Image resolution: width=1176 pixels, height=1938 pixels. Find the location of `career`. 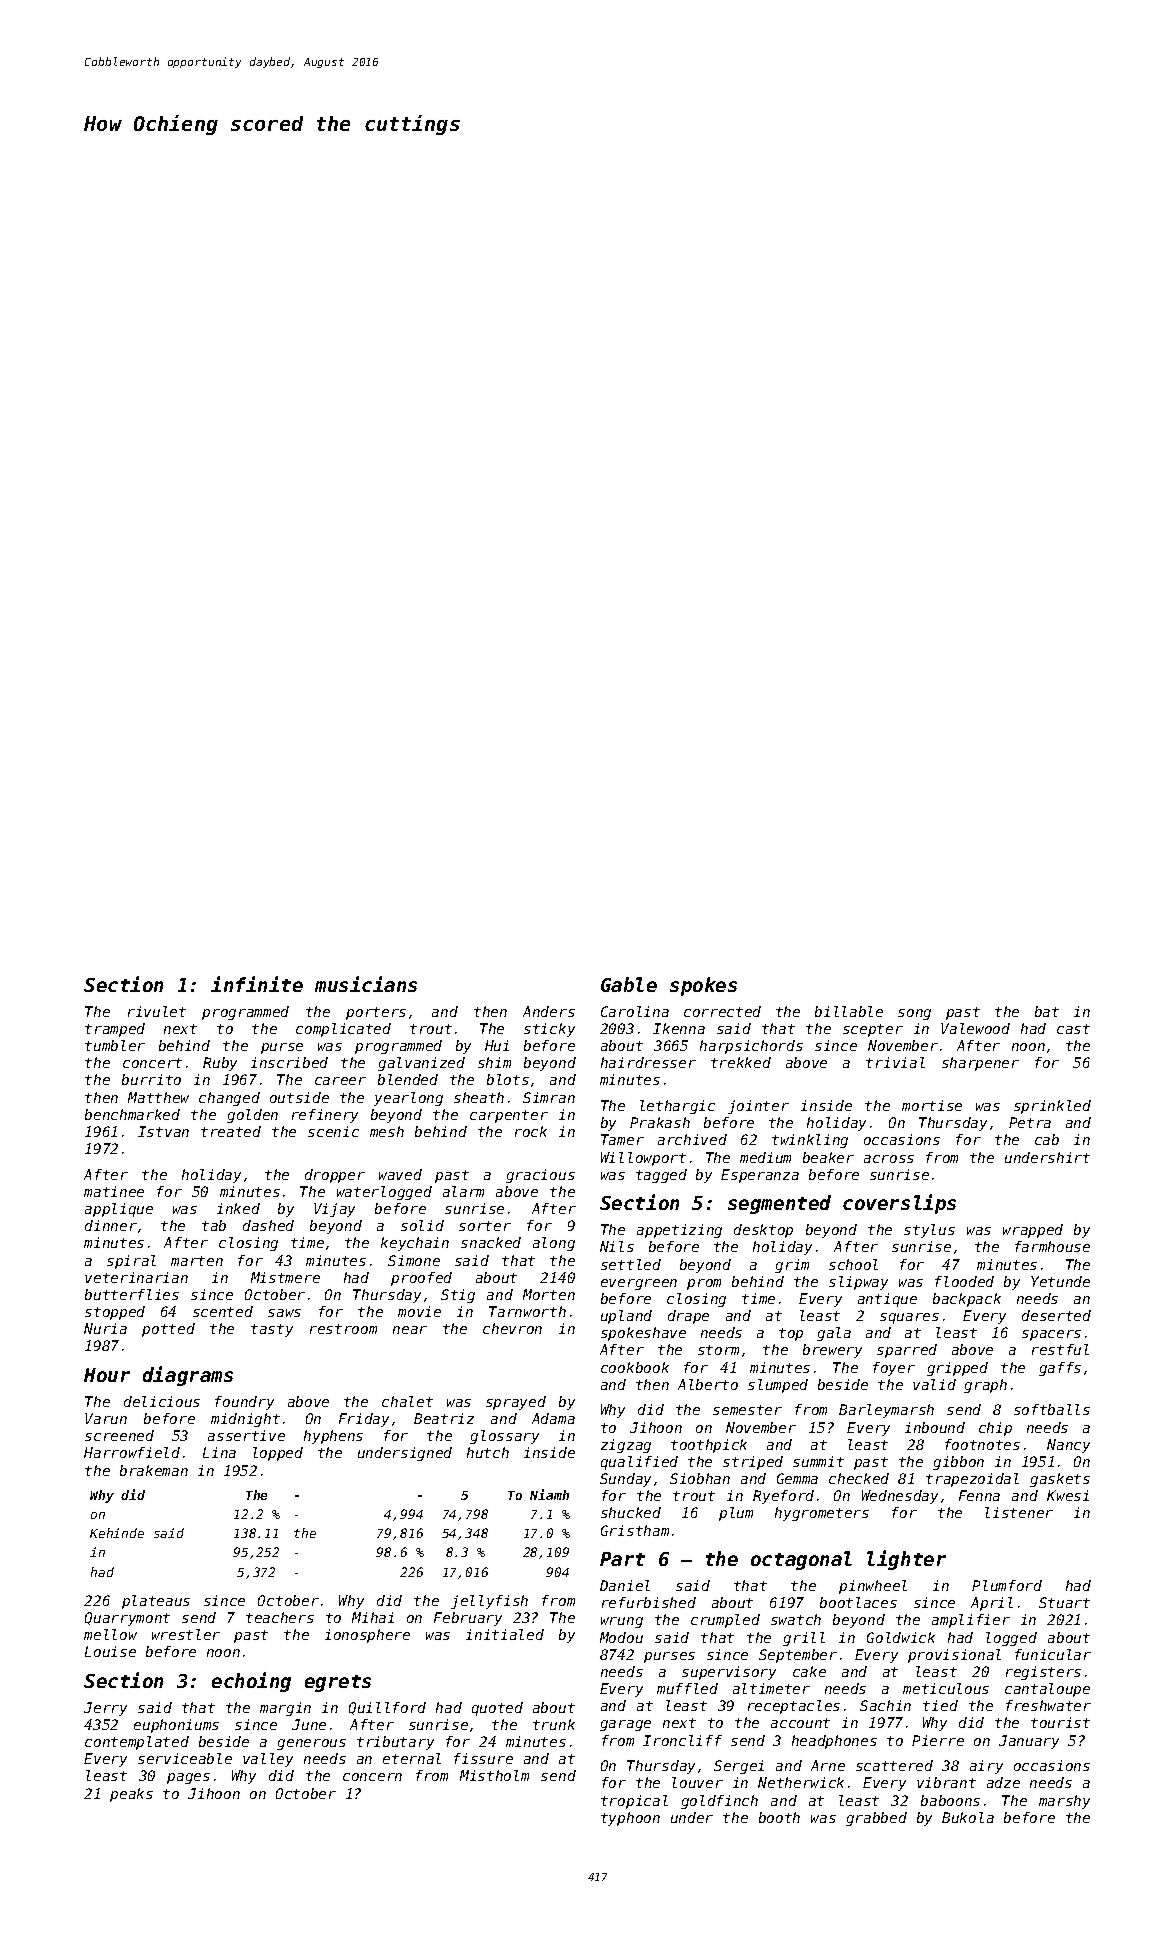

career is located at coordinates (340, 1081).
